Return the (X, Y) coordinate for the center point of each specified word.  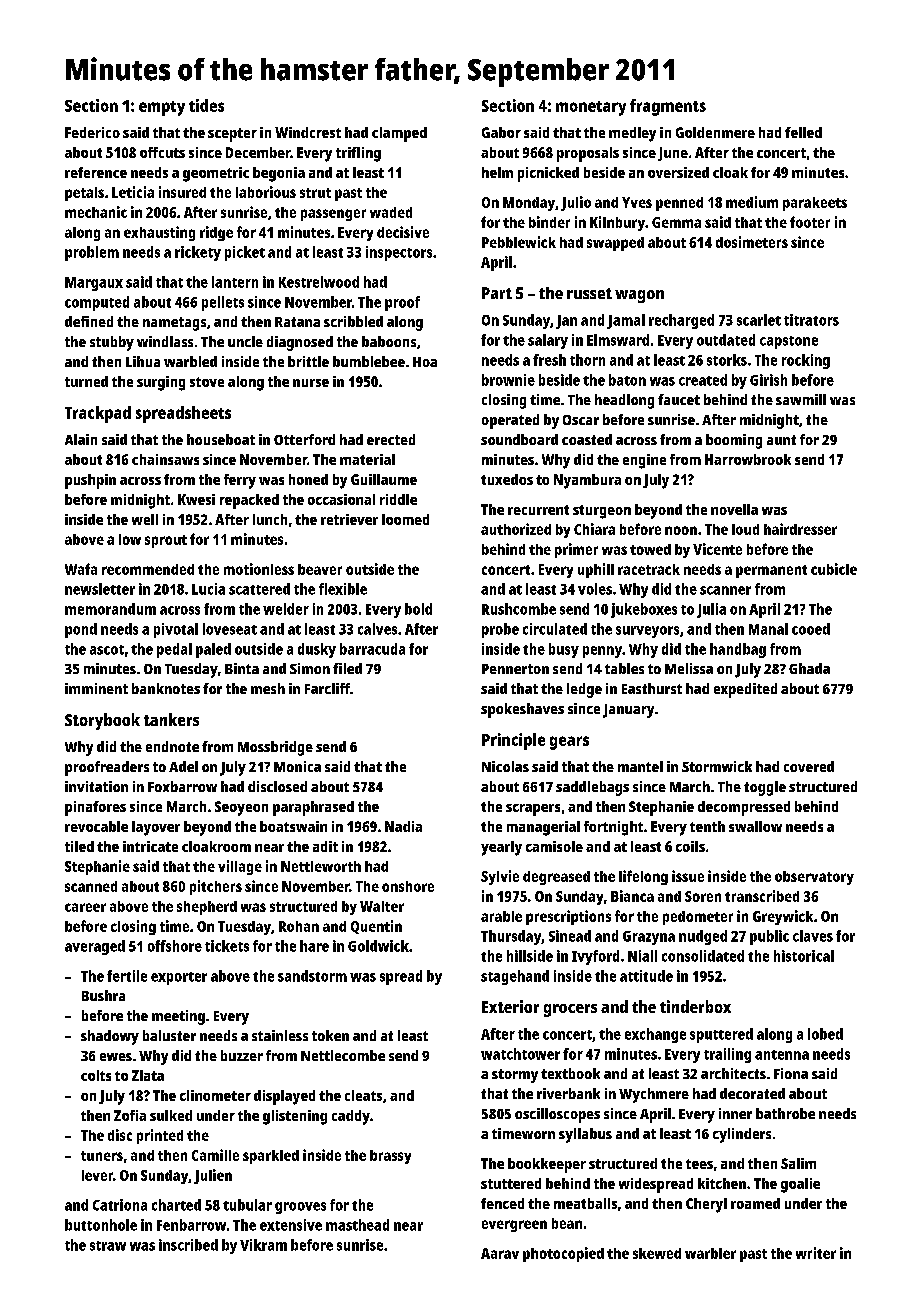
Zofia (130, 1115)
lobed (825, 1034)
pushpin (90, 481)
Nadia (403, 826)
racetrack (649, 569)
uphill (596, 570)
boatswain (293, 826)
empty (162, 108)
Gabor (501, 132)
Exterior (510, 1006)
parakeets (815, 204)
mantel (640, 766)
